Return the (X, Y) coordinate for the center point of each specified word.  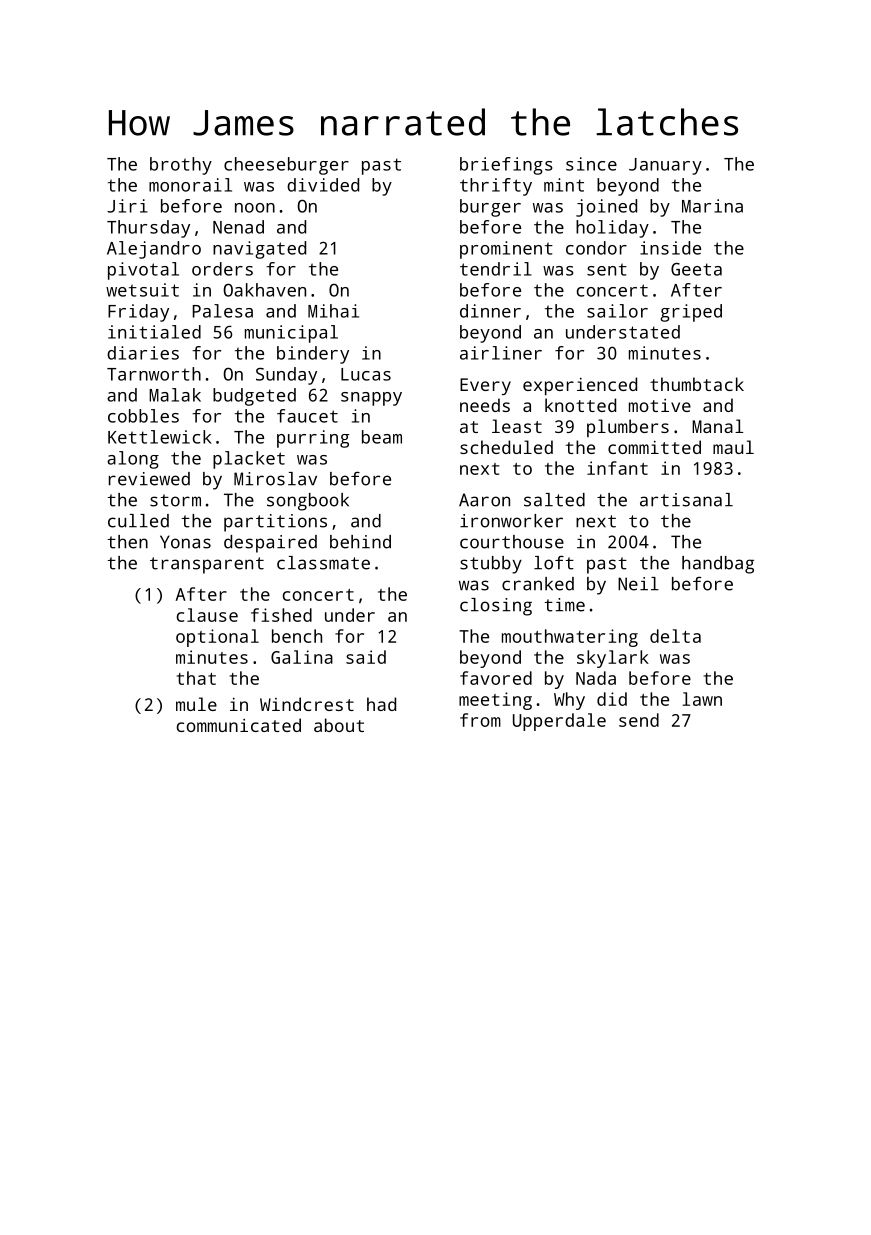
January (665, 166)
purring (313, 439)
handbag (718, 565)
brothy (181, 166)
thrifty (496, 187)
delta (675, 636)
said (366, 657)
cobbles (143, 416)
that (196, 678)
